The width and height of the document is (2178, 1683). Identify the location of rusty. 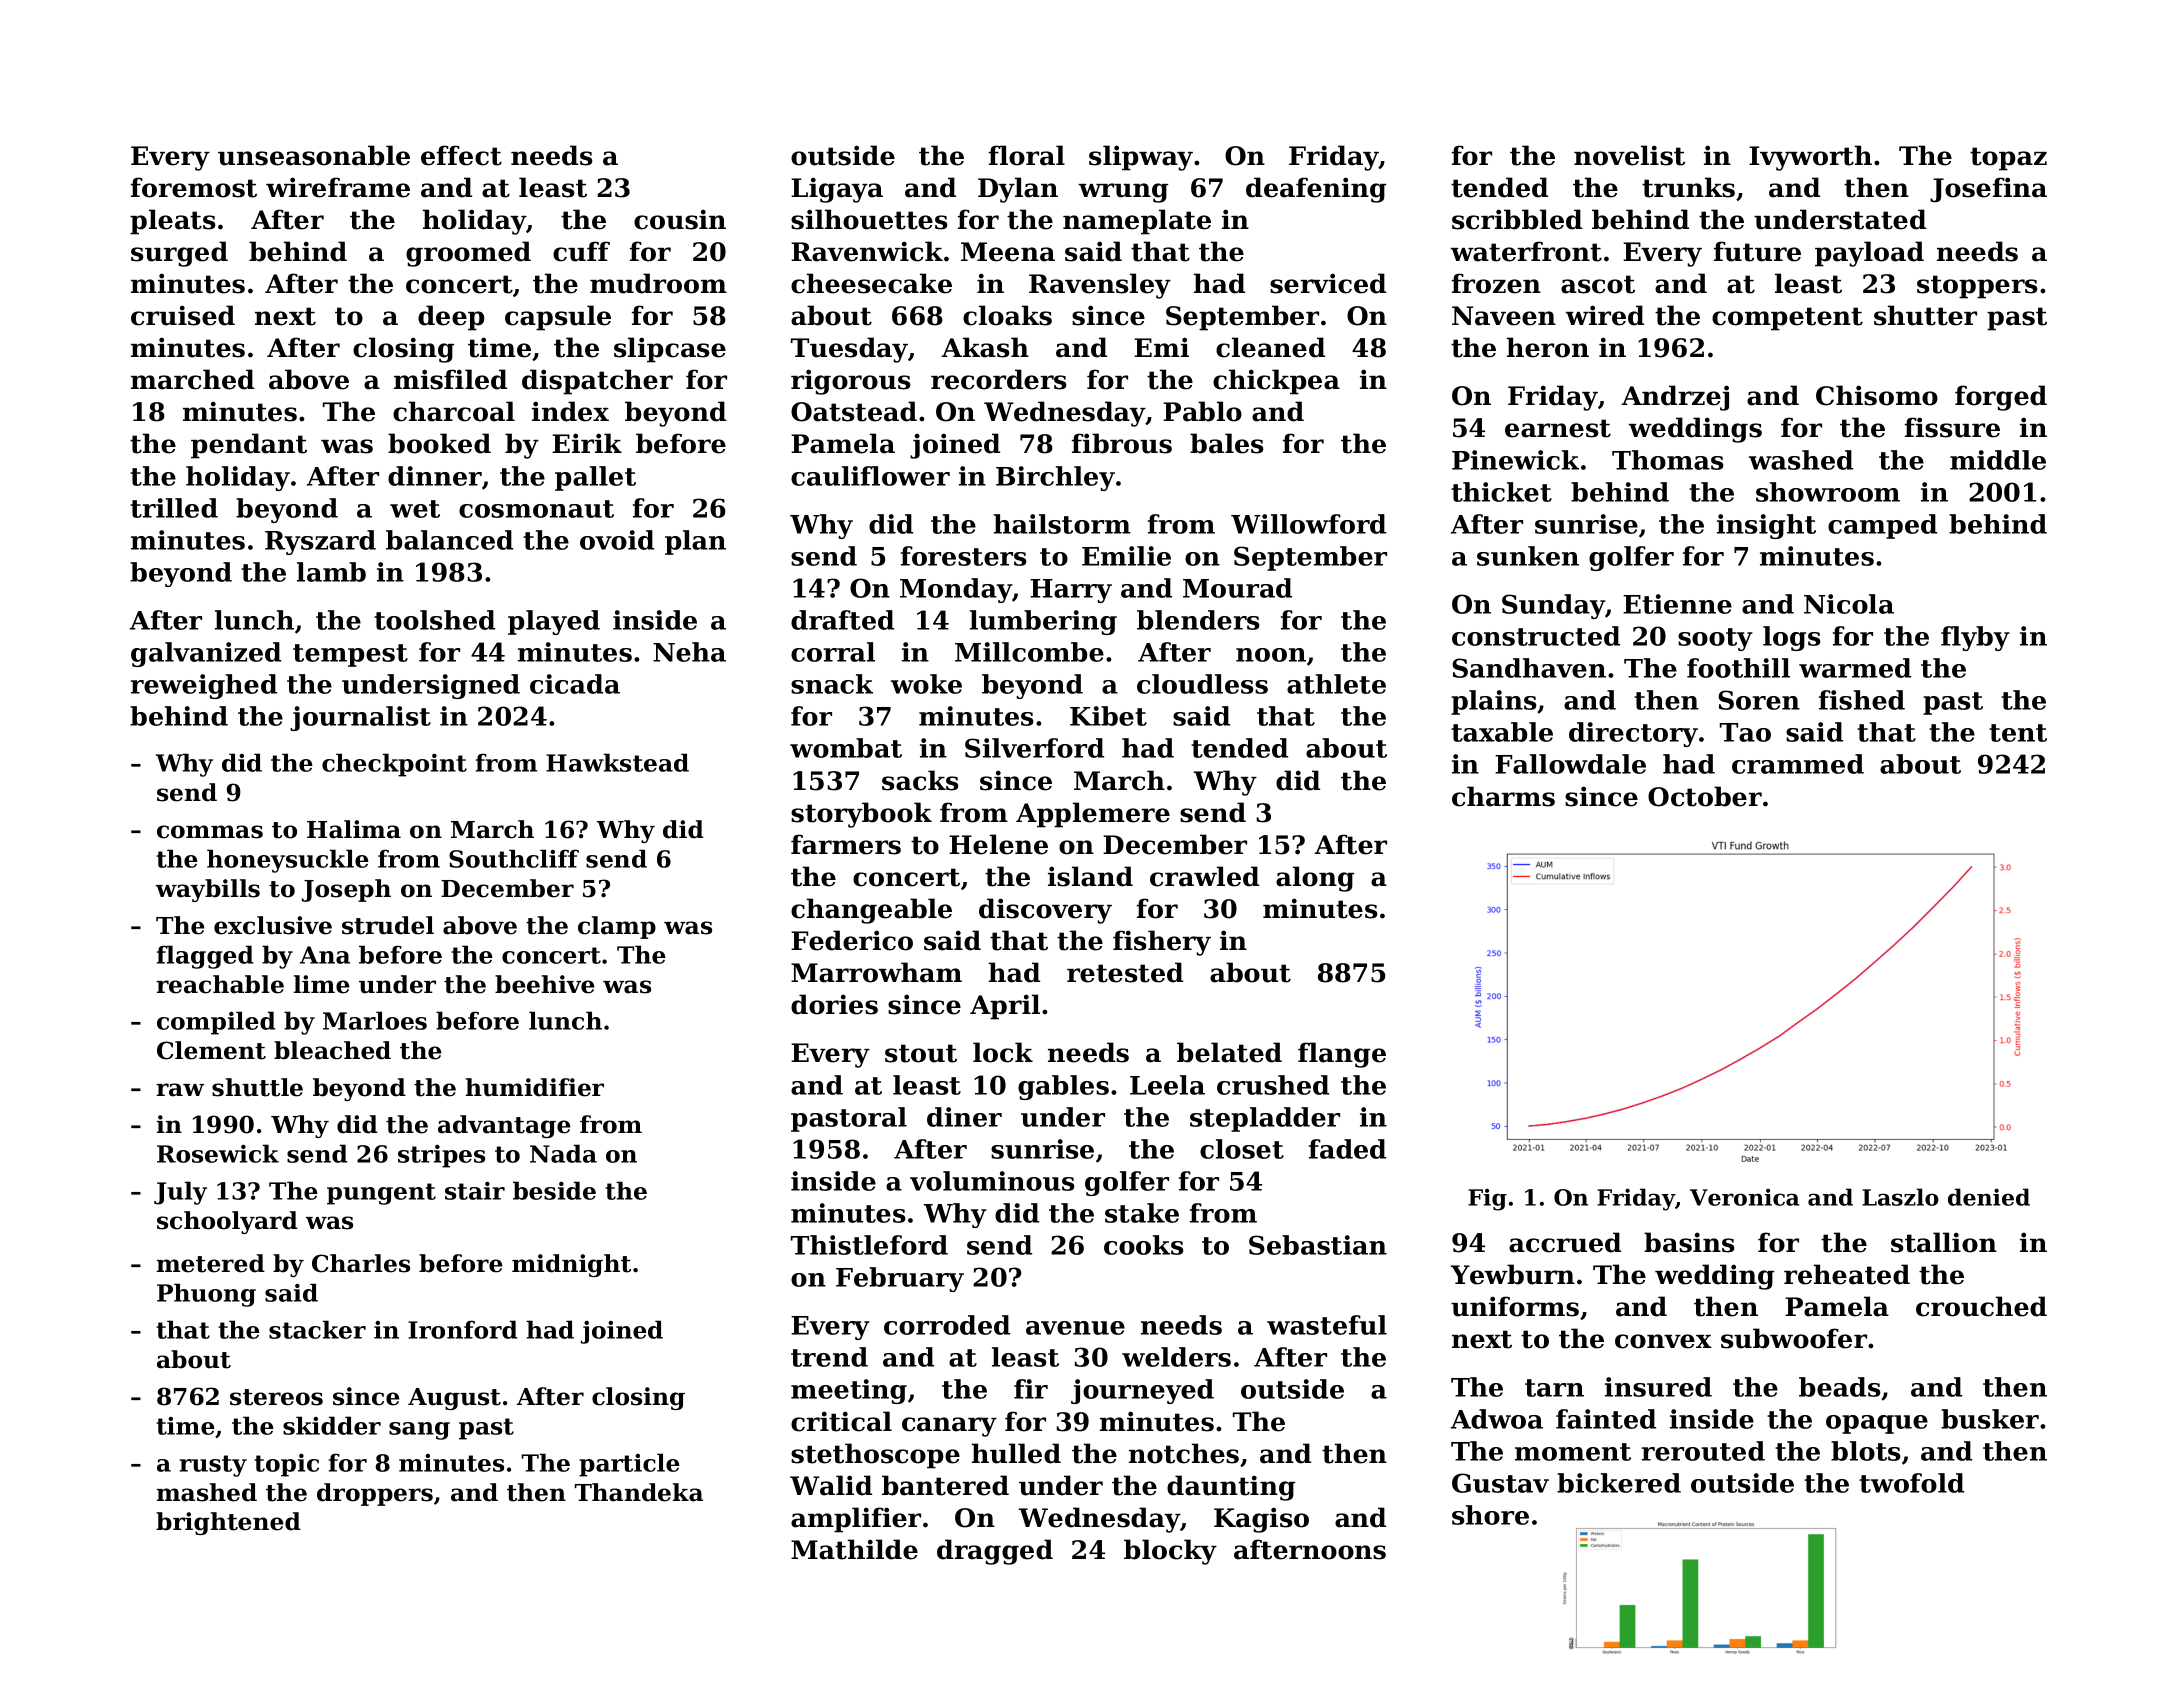
(213, 1466).
